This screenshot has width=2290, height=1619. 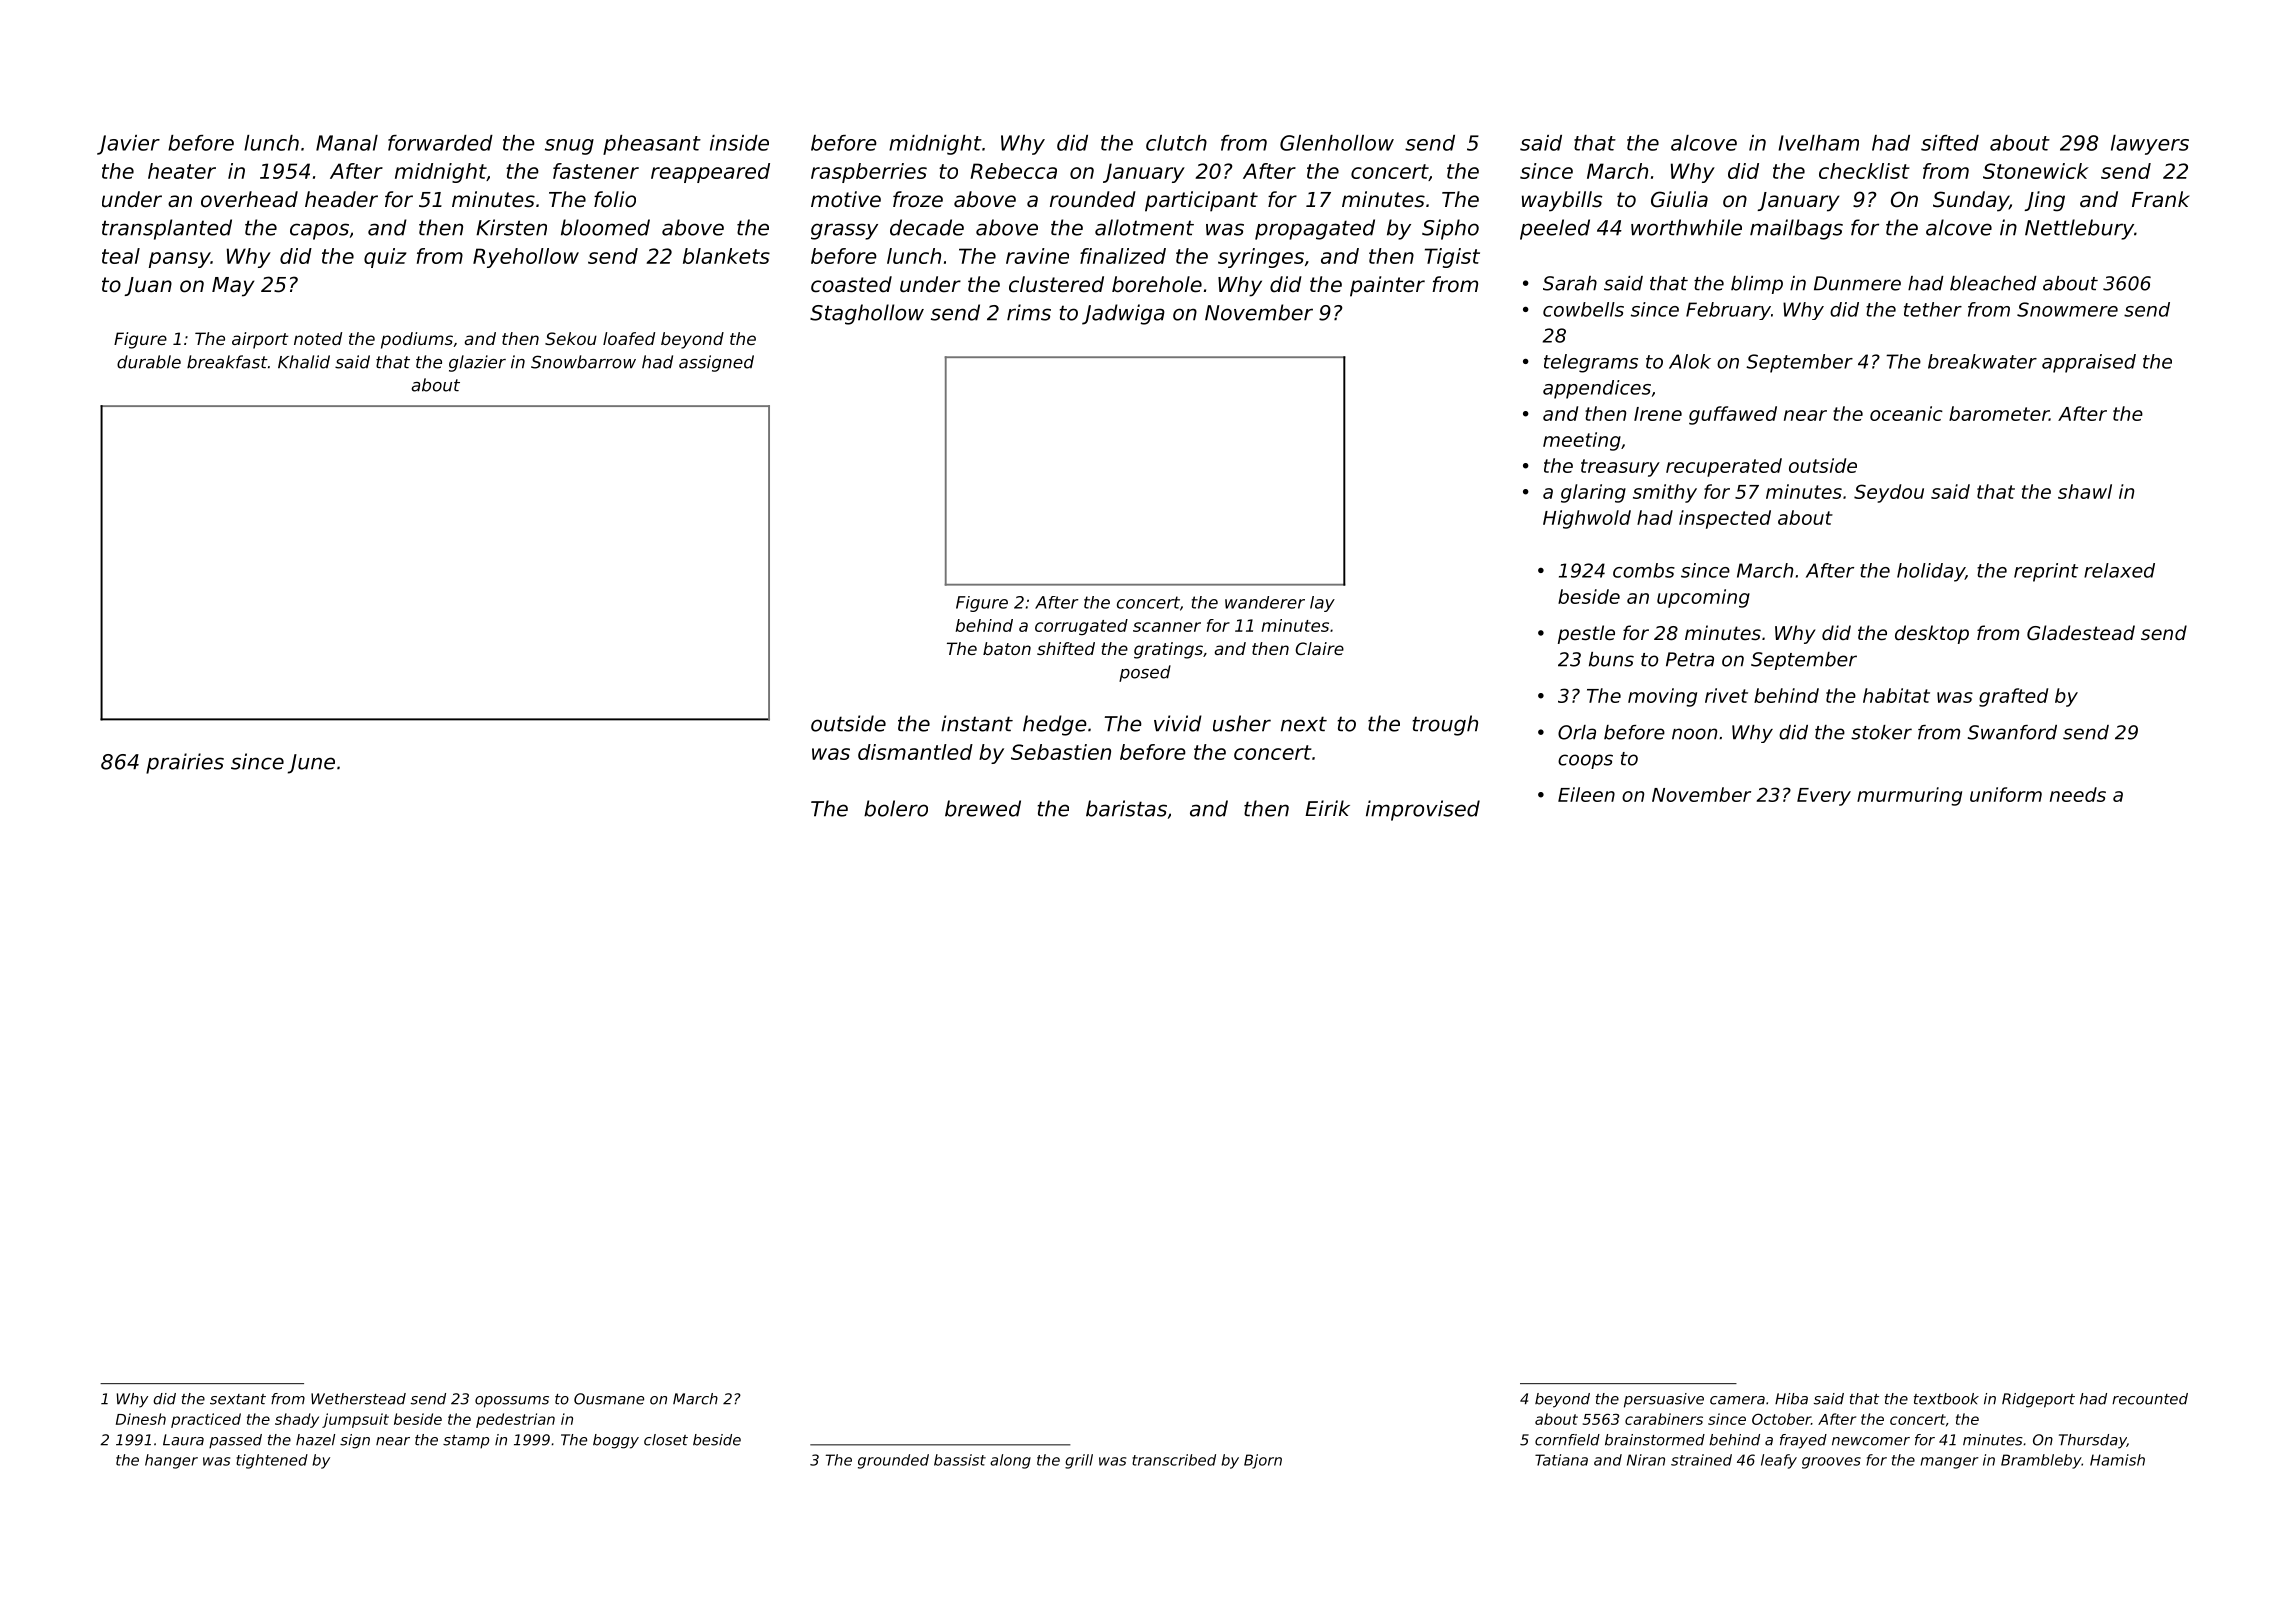 What do you see at coordinates (2150, 1399) in the screenshot?
I see `recounted` at bounding box center [2150, 1399].
